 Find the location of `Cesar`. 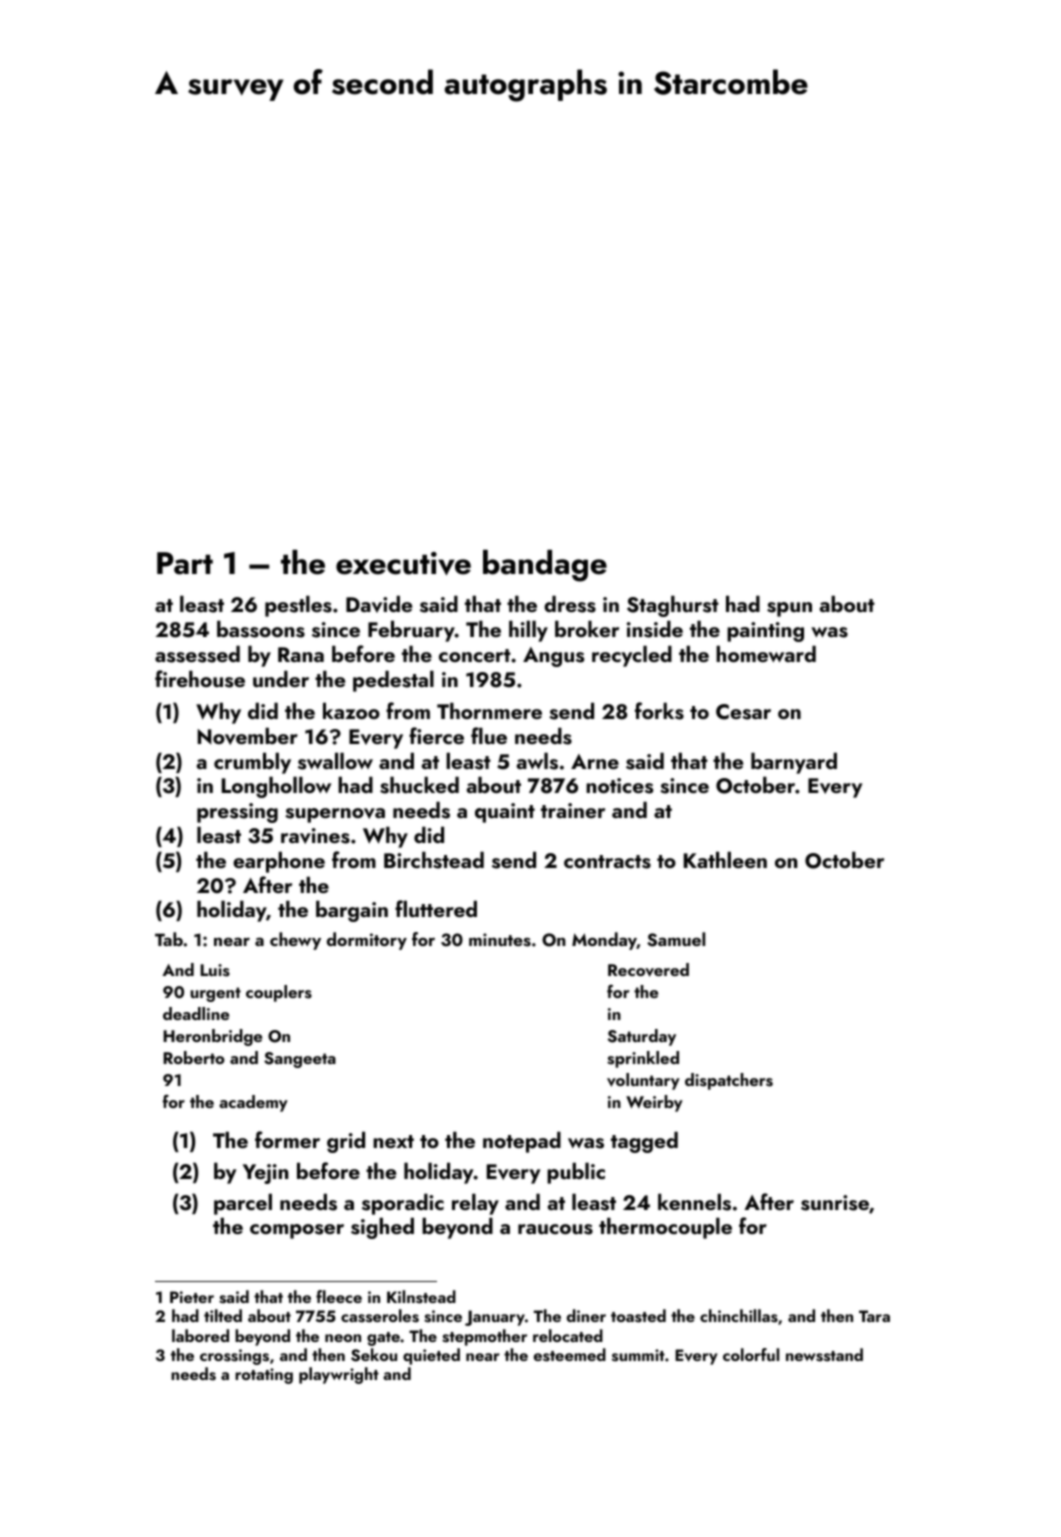

Cesar is located at coordinates (743, 712).
